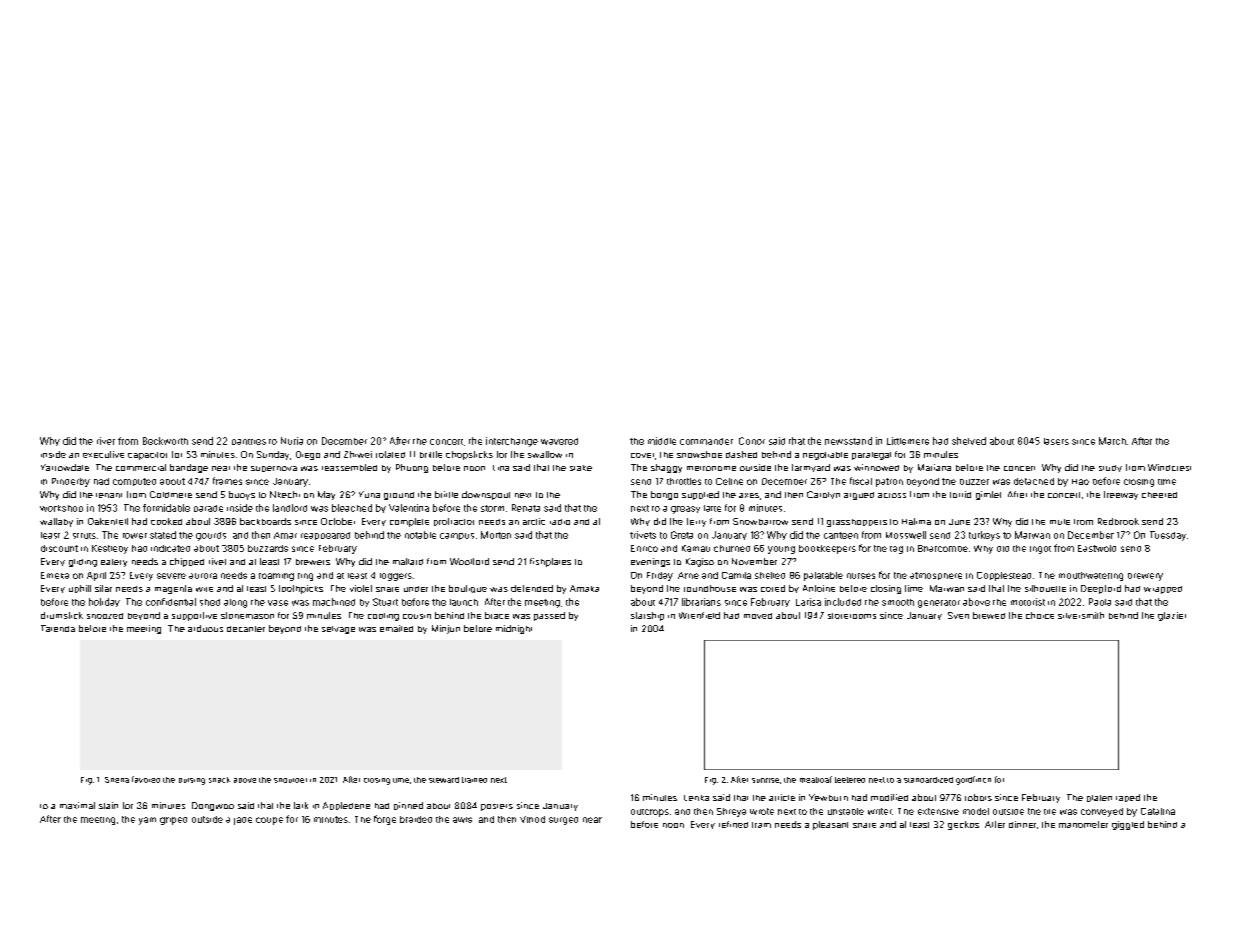 The width and height of the screenshot is (1233, 952). Describe the element at coordinates (969, 441) in the screenshot. I see `shelved` at that location.
